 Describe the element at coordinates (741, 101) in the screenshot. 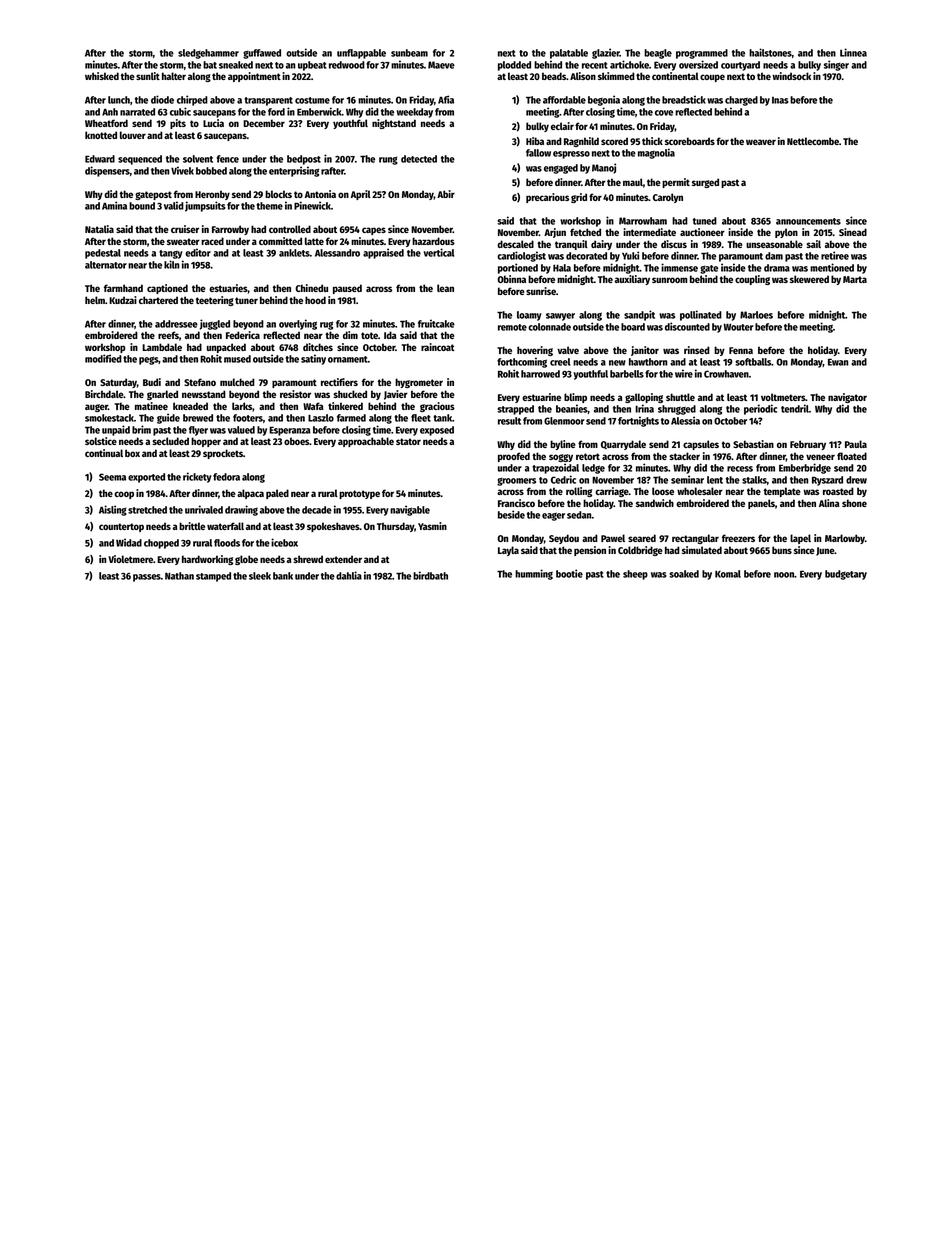

I see `charged` at that location.
